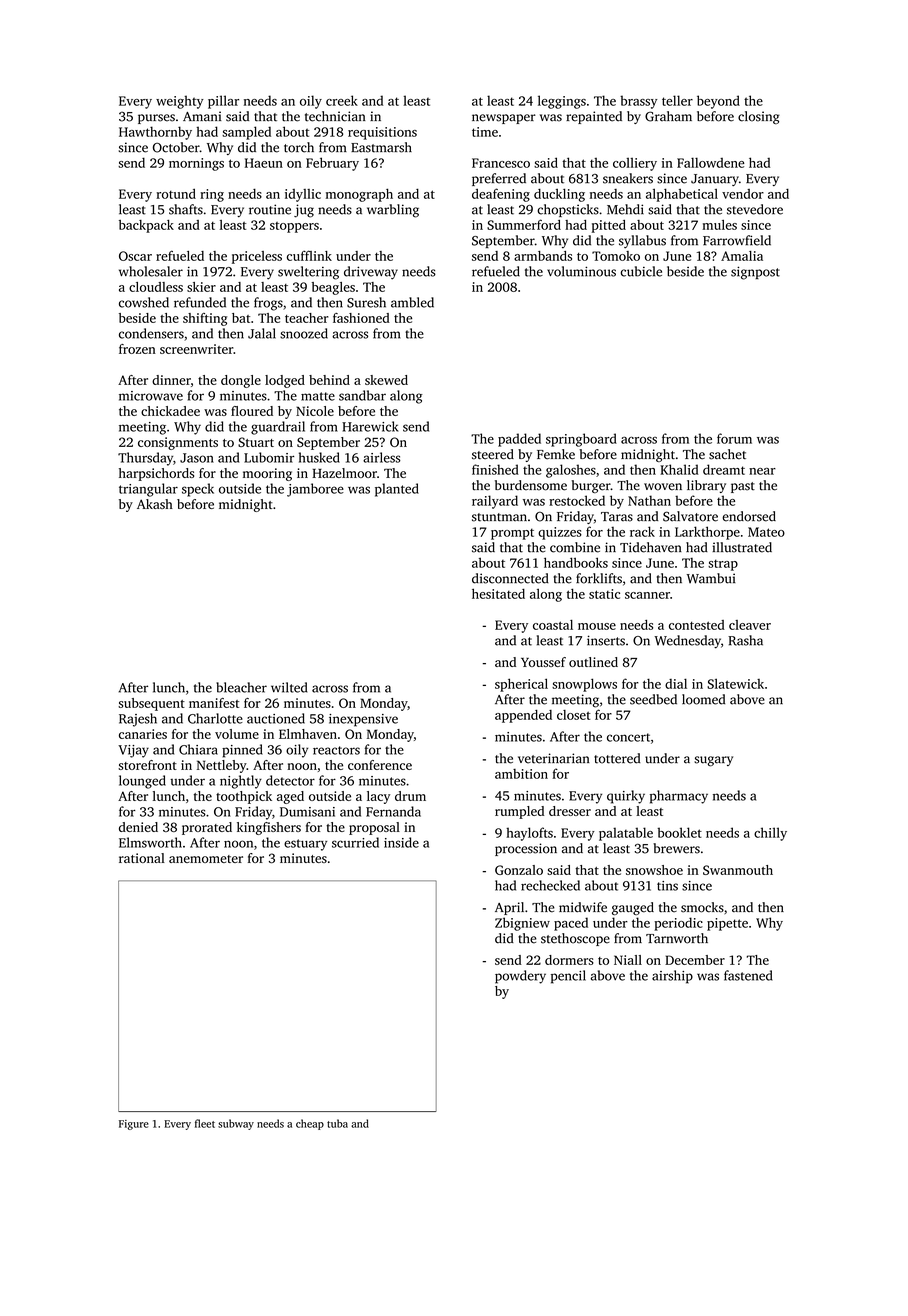 Image resolution: width=908 pixels, height=1316 pixels. I want to click on backpack, so click(146, 226).
